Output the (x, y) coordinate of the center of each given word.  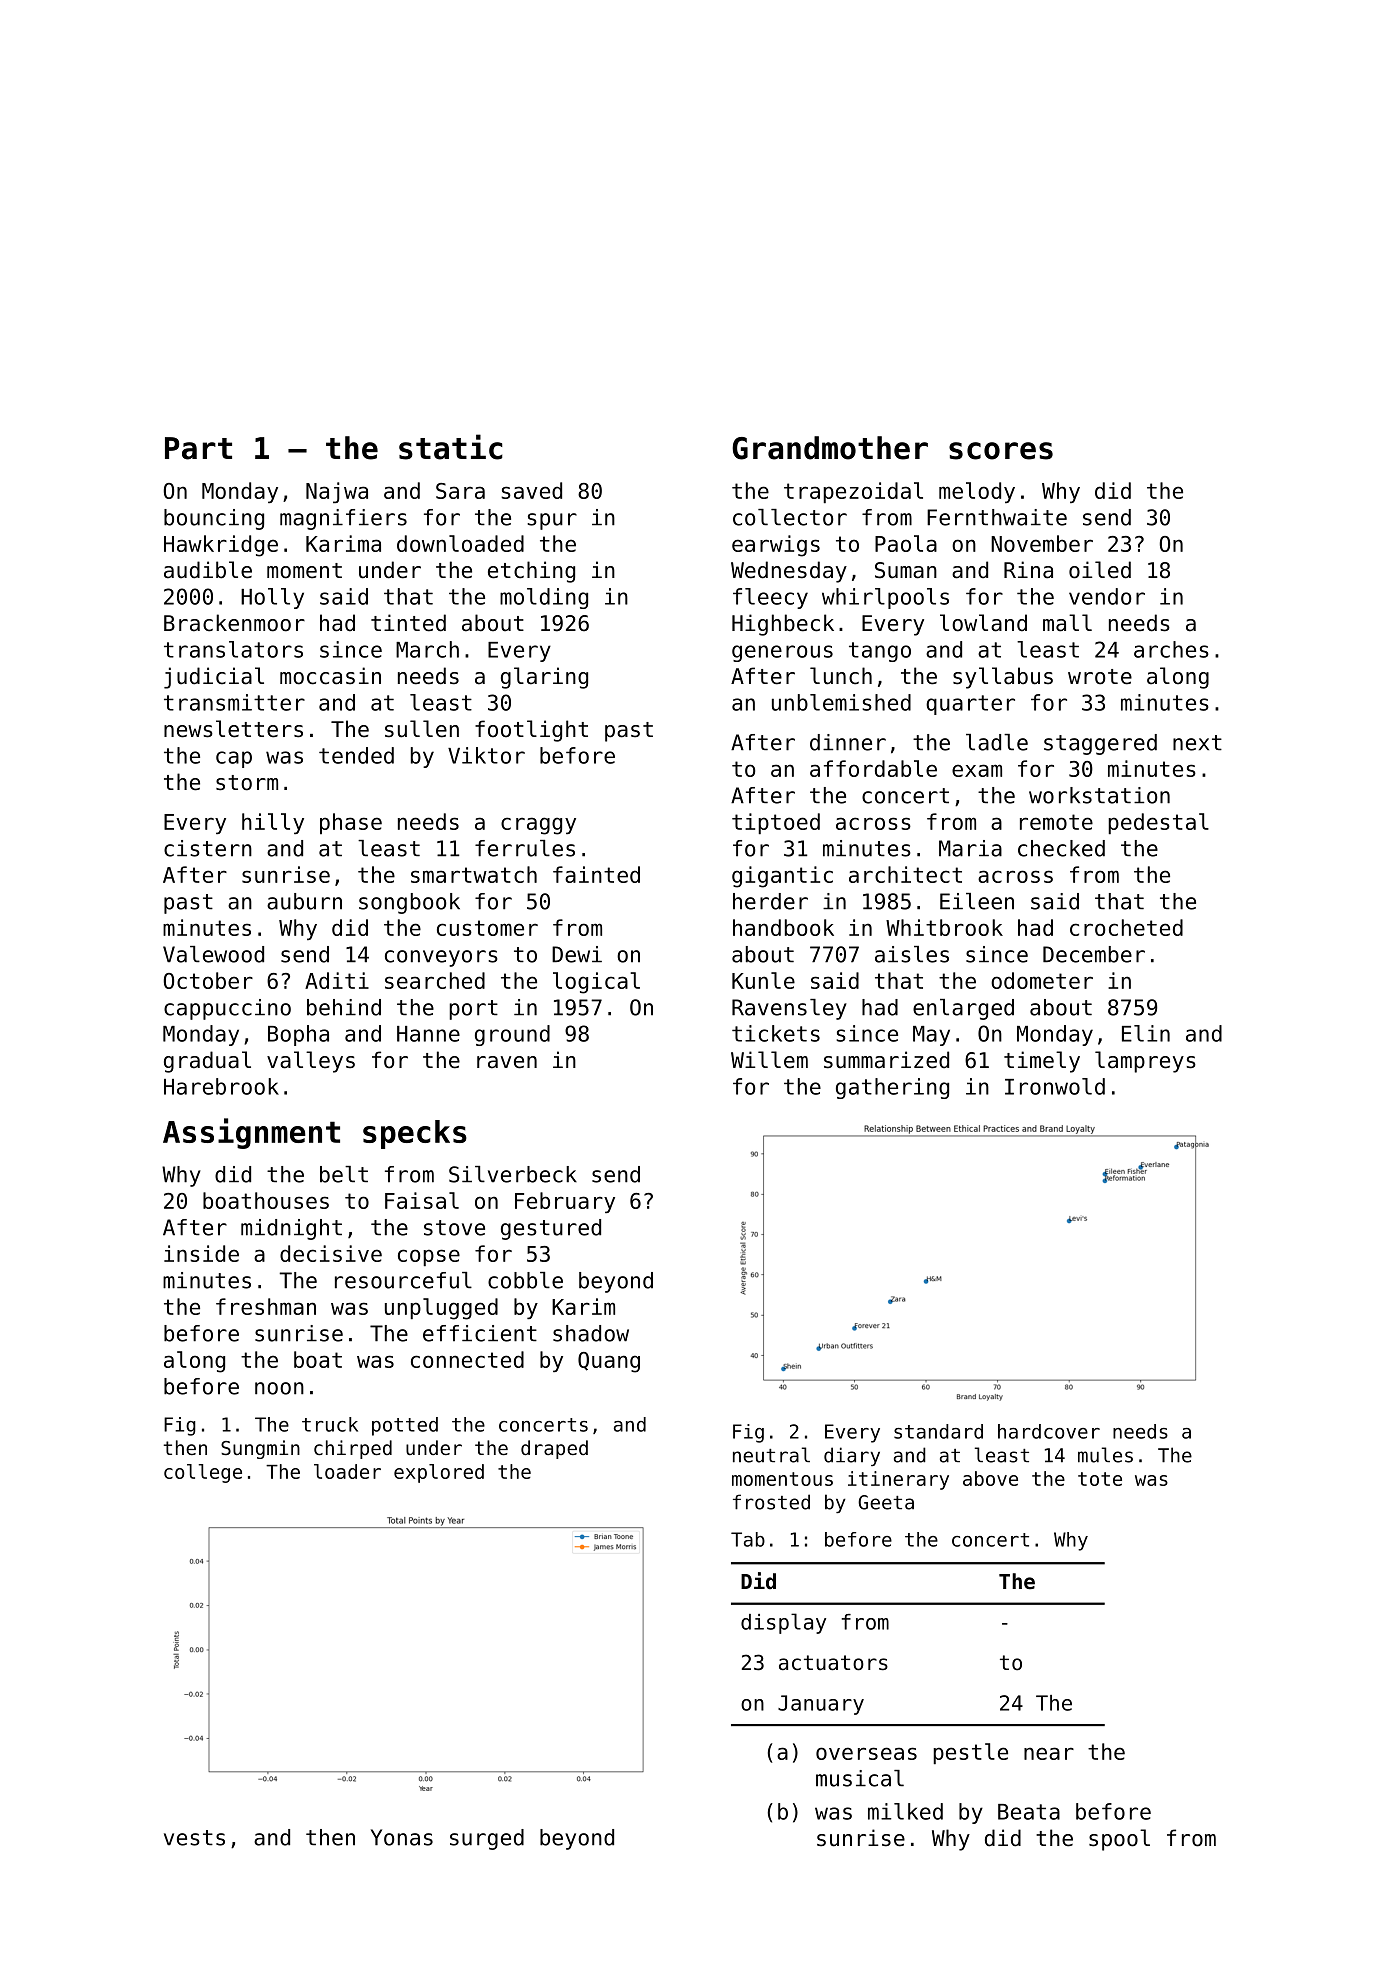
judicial (214, 678)
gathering (892, 1088)
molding (544, 598)
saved (531, 490)
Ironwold (1055, 1086)
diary (852, 1456)
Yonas (402, 1837)
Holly (272, 598)
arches (1171, 649)
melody (977, 492)
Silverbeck (513, 1174)
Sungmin (260, 1449)
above (990, 1478)
